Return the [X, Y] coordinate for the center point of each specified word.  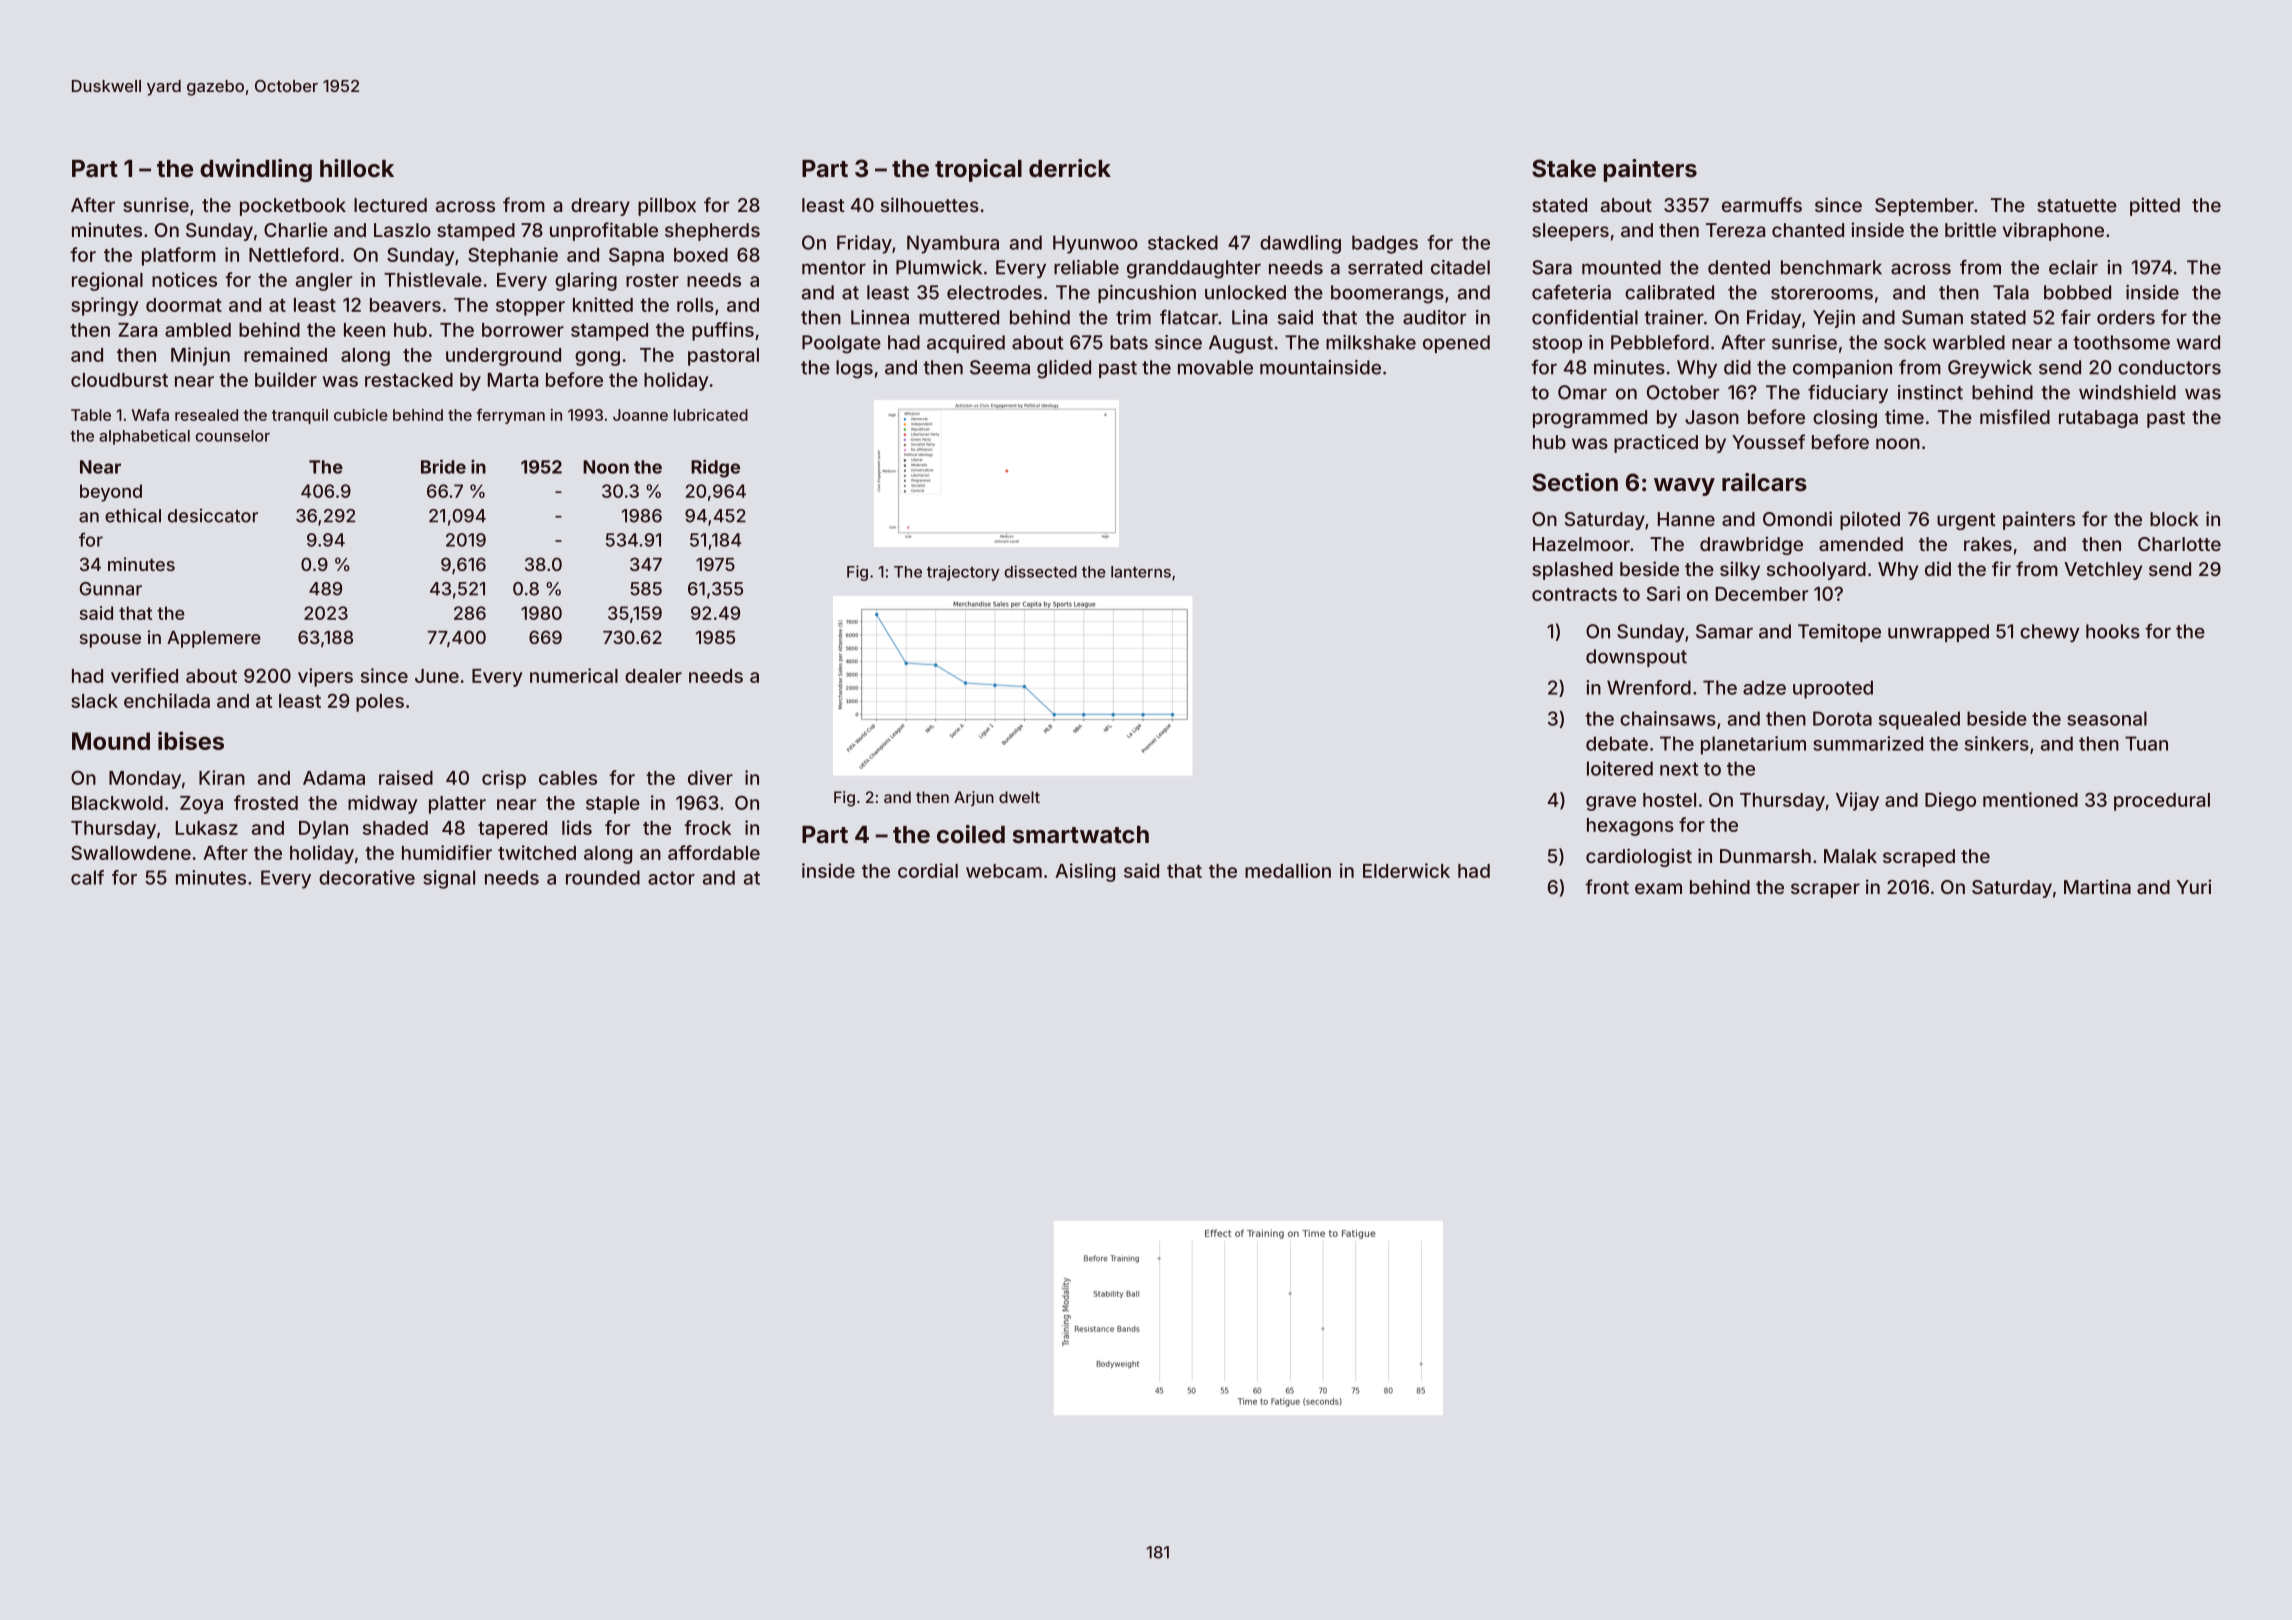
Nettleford [293, 254]
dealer [653, 676]
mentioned [2030, 799]
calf [87, 877]
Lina [1249, 317]
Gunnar [111, 589]
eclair [2073, 267]
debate [1617, 743]
